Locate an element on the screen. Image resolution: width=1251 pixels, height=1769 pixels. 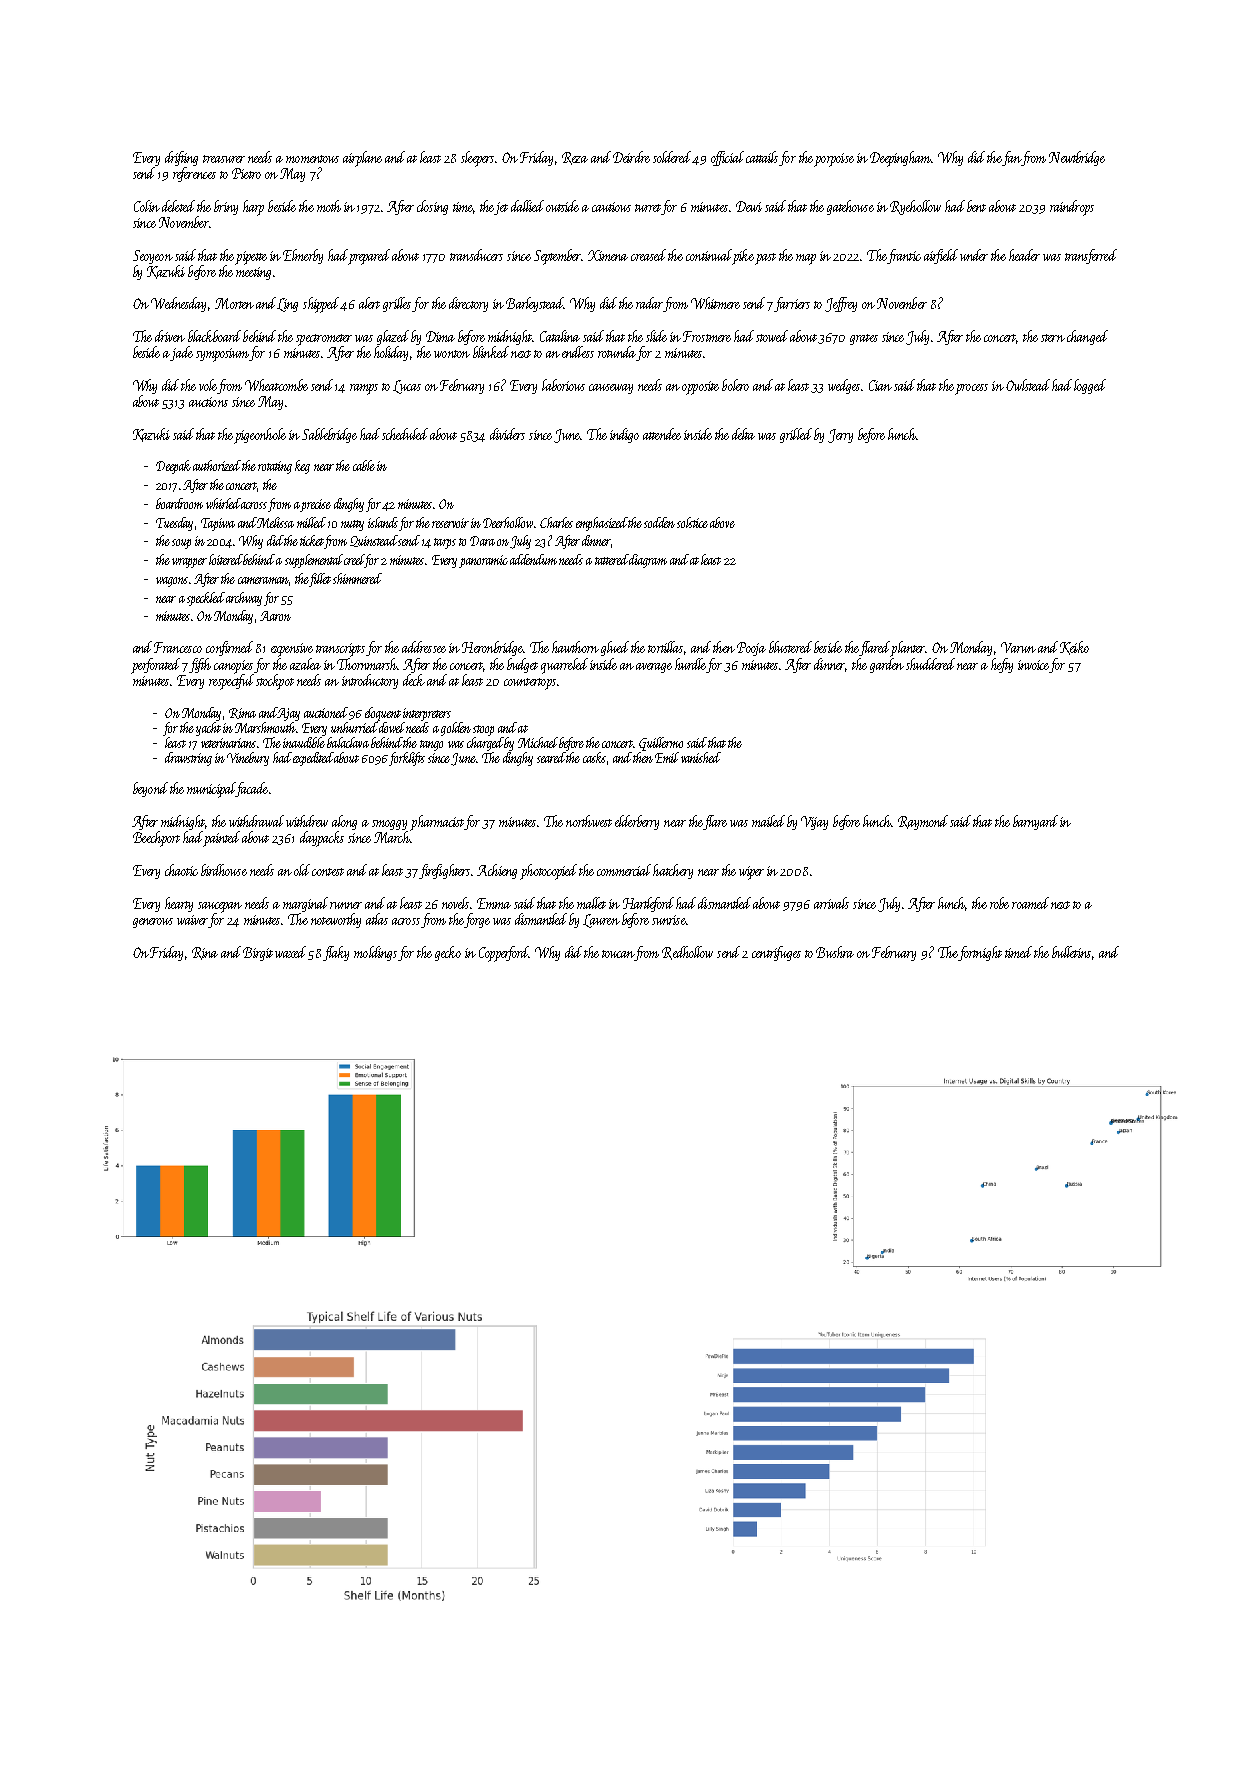
Wheatcombe is located at coordinates (276, 385).
